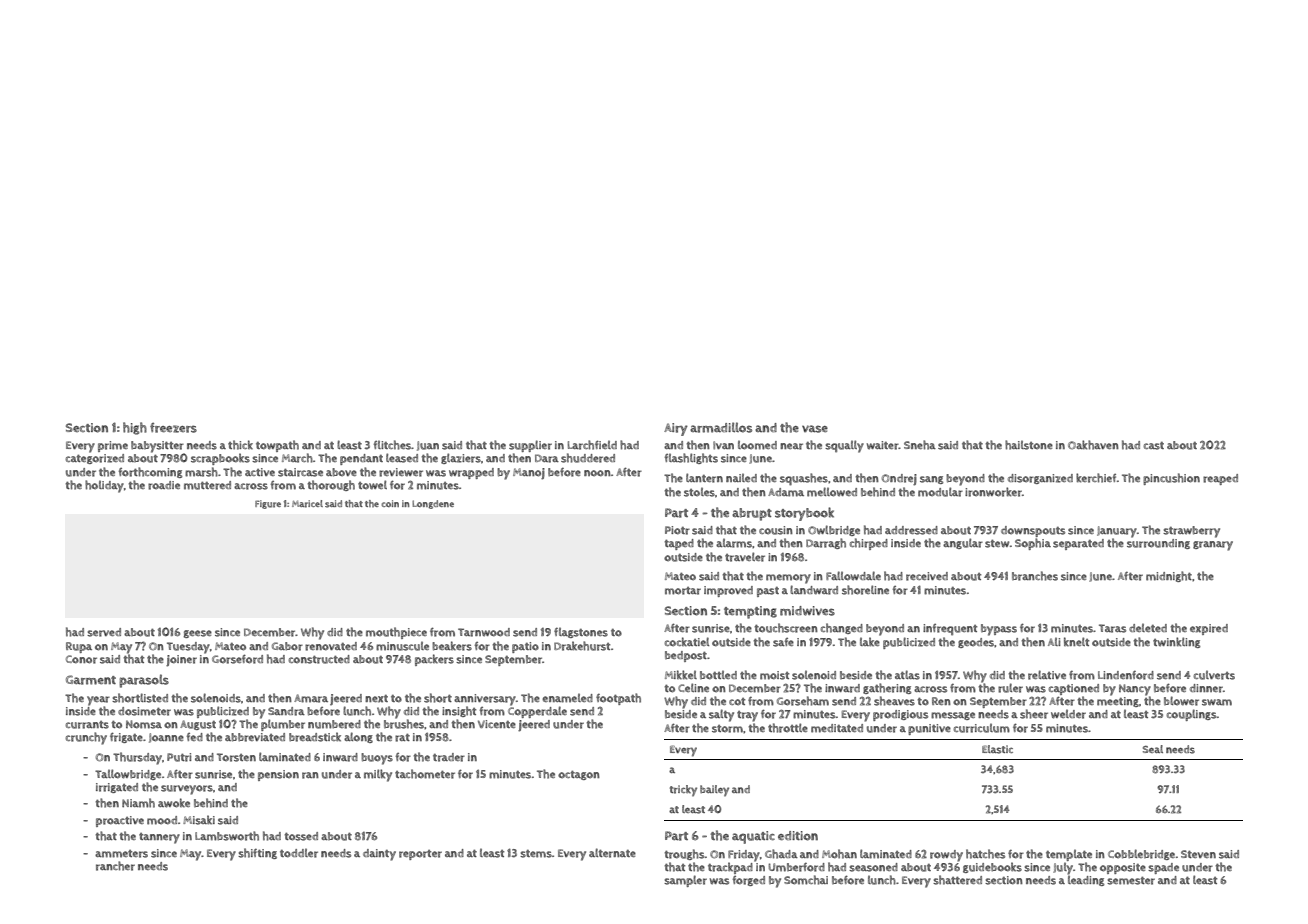 The height and width of the screenshot is (924, 1308). Describe the element at coordinates (1153, 446) in the screenshot. I see `cast` at that location.
